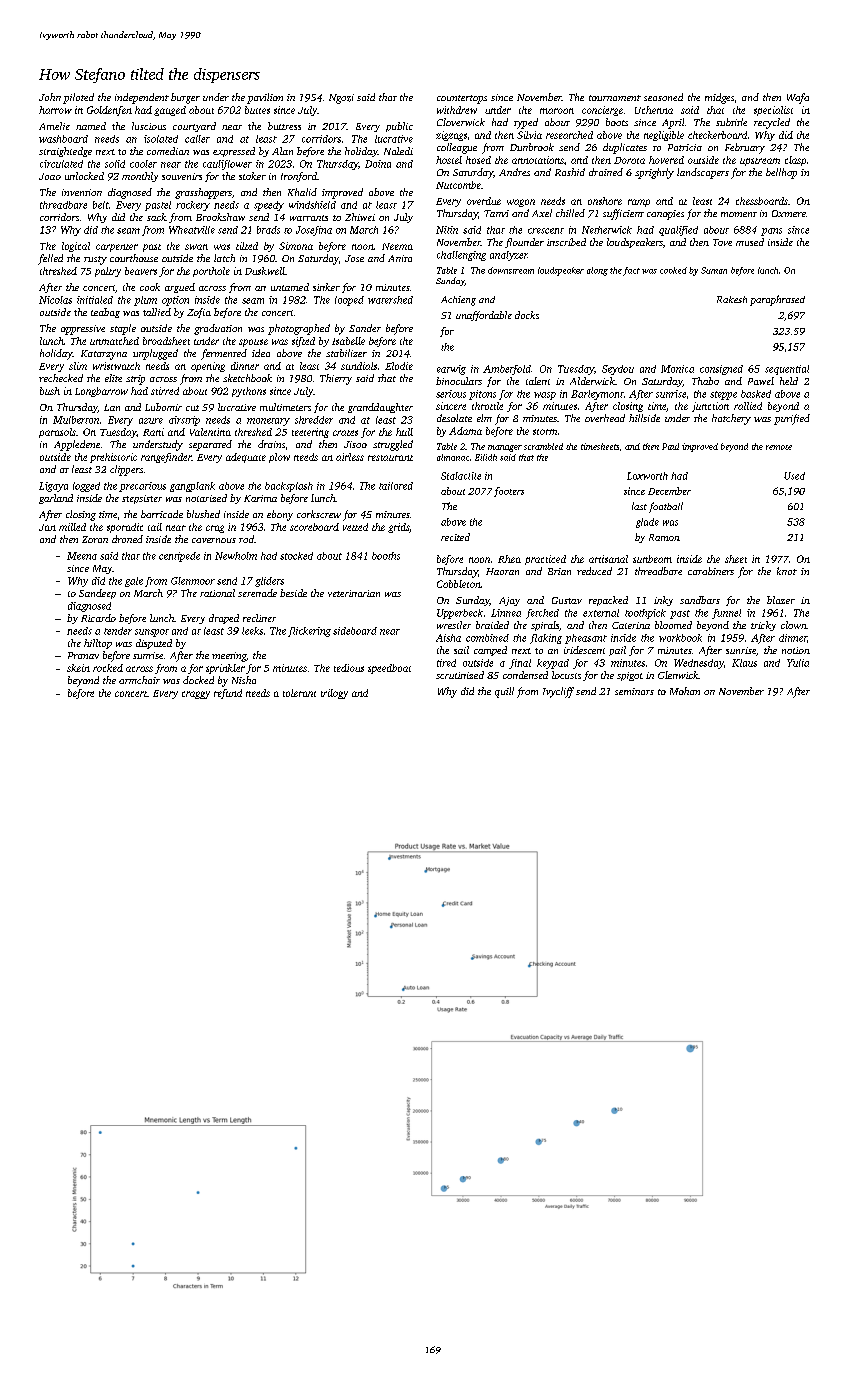  What do you see at coordinates (50, 176) in the image?
I see `Joao` at bounding box center [50, 176].
